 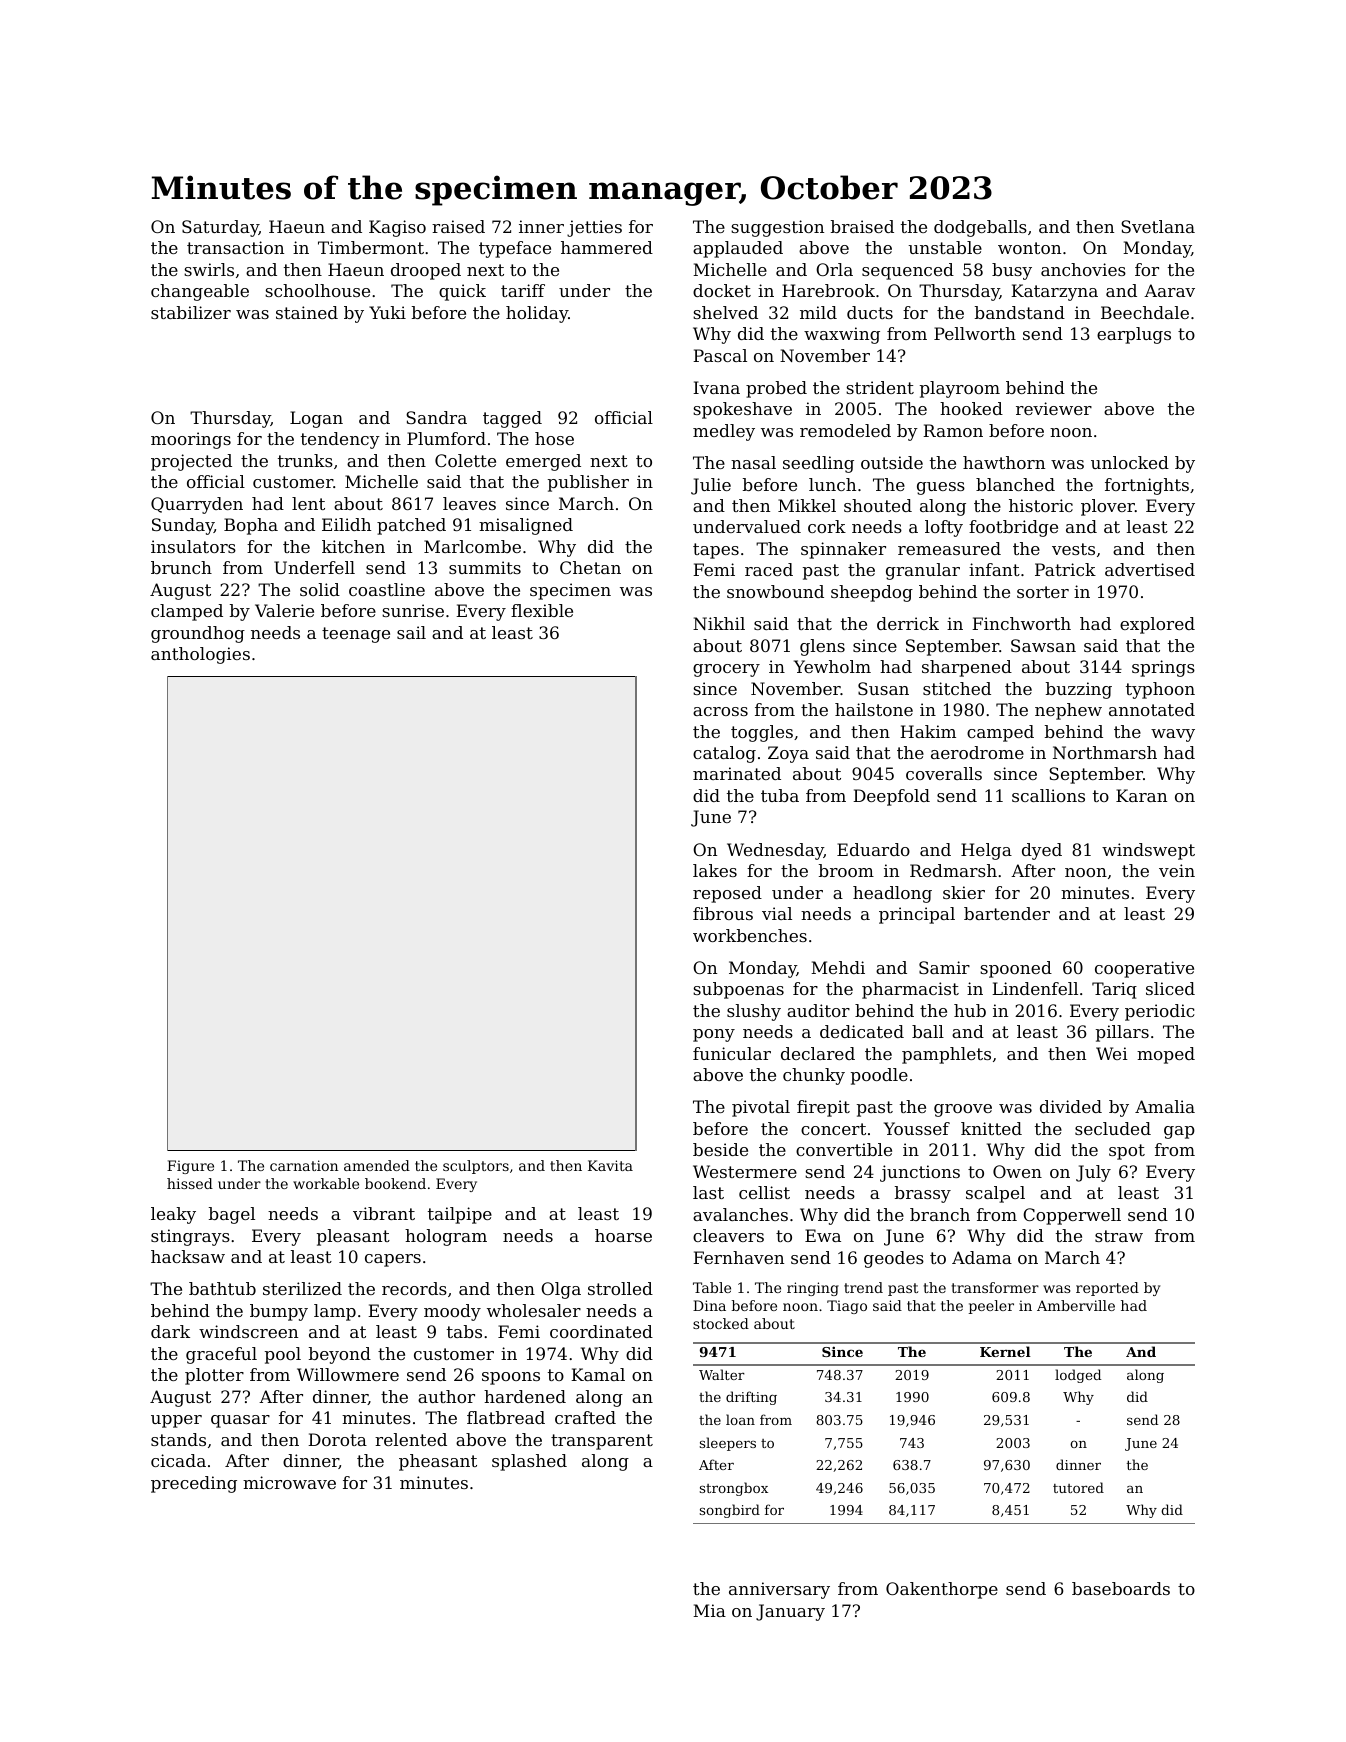 What do you see at coordinates (1134, 335) in the screenshot?
I see `earplugs` at bounding box center [1134, 335].
